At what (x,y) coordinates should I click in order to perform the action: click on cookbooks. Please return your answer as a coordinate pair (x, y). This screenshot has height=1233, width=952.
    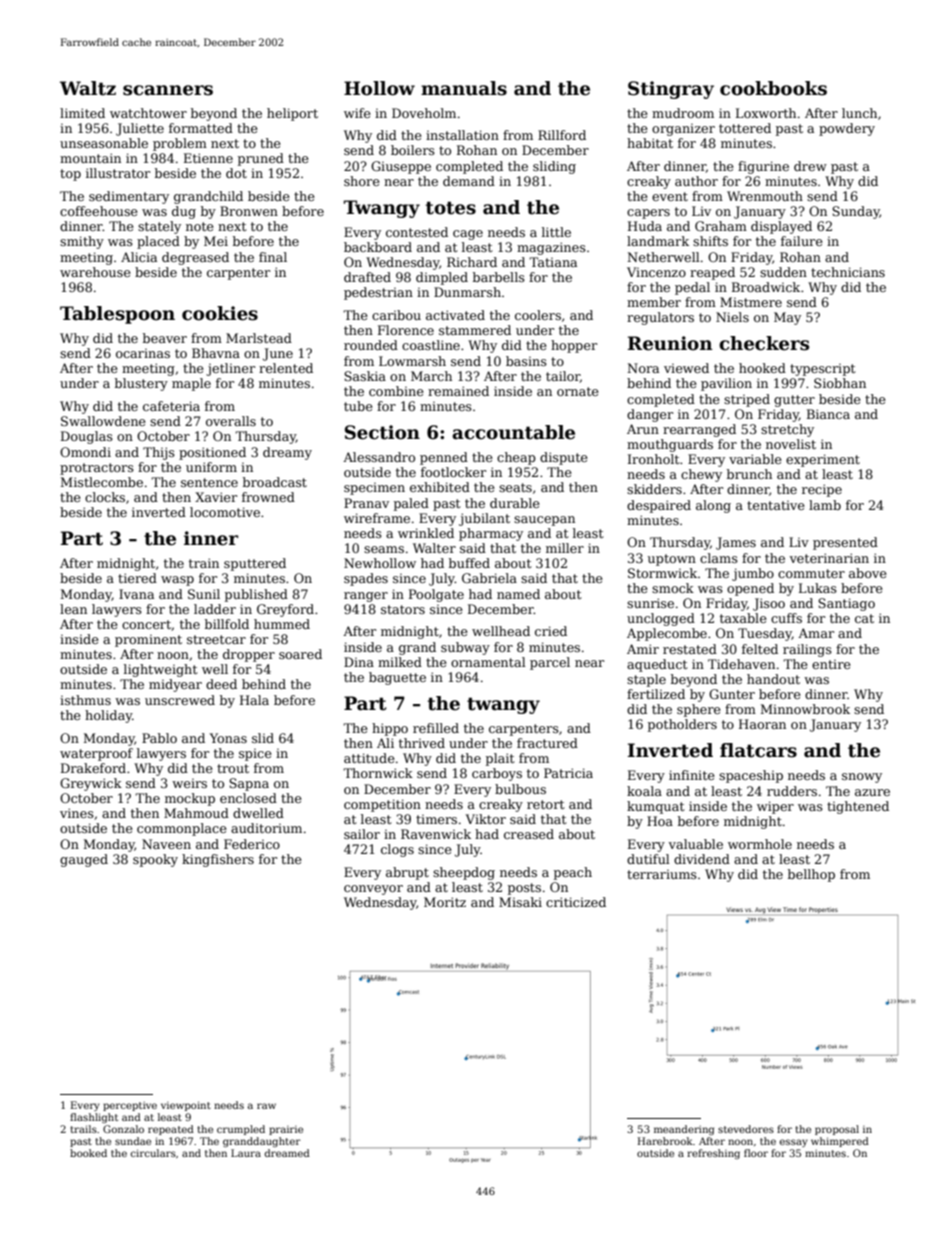
    Looking at the image, I should click on (773, 88).
